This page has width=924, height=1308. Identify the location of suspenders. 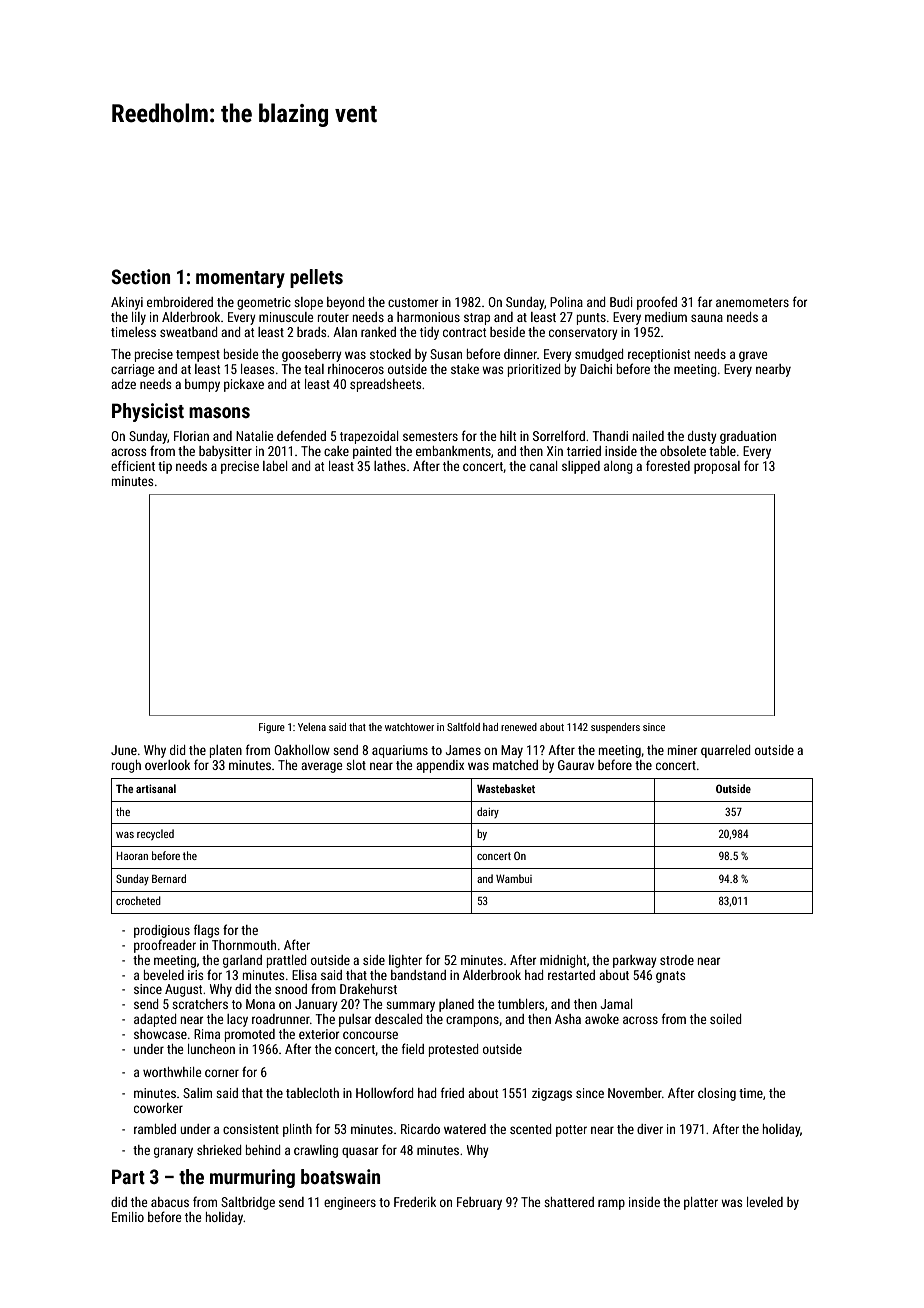
(615, 728).
